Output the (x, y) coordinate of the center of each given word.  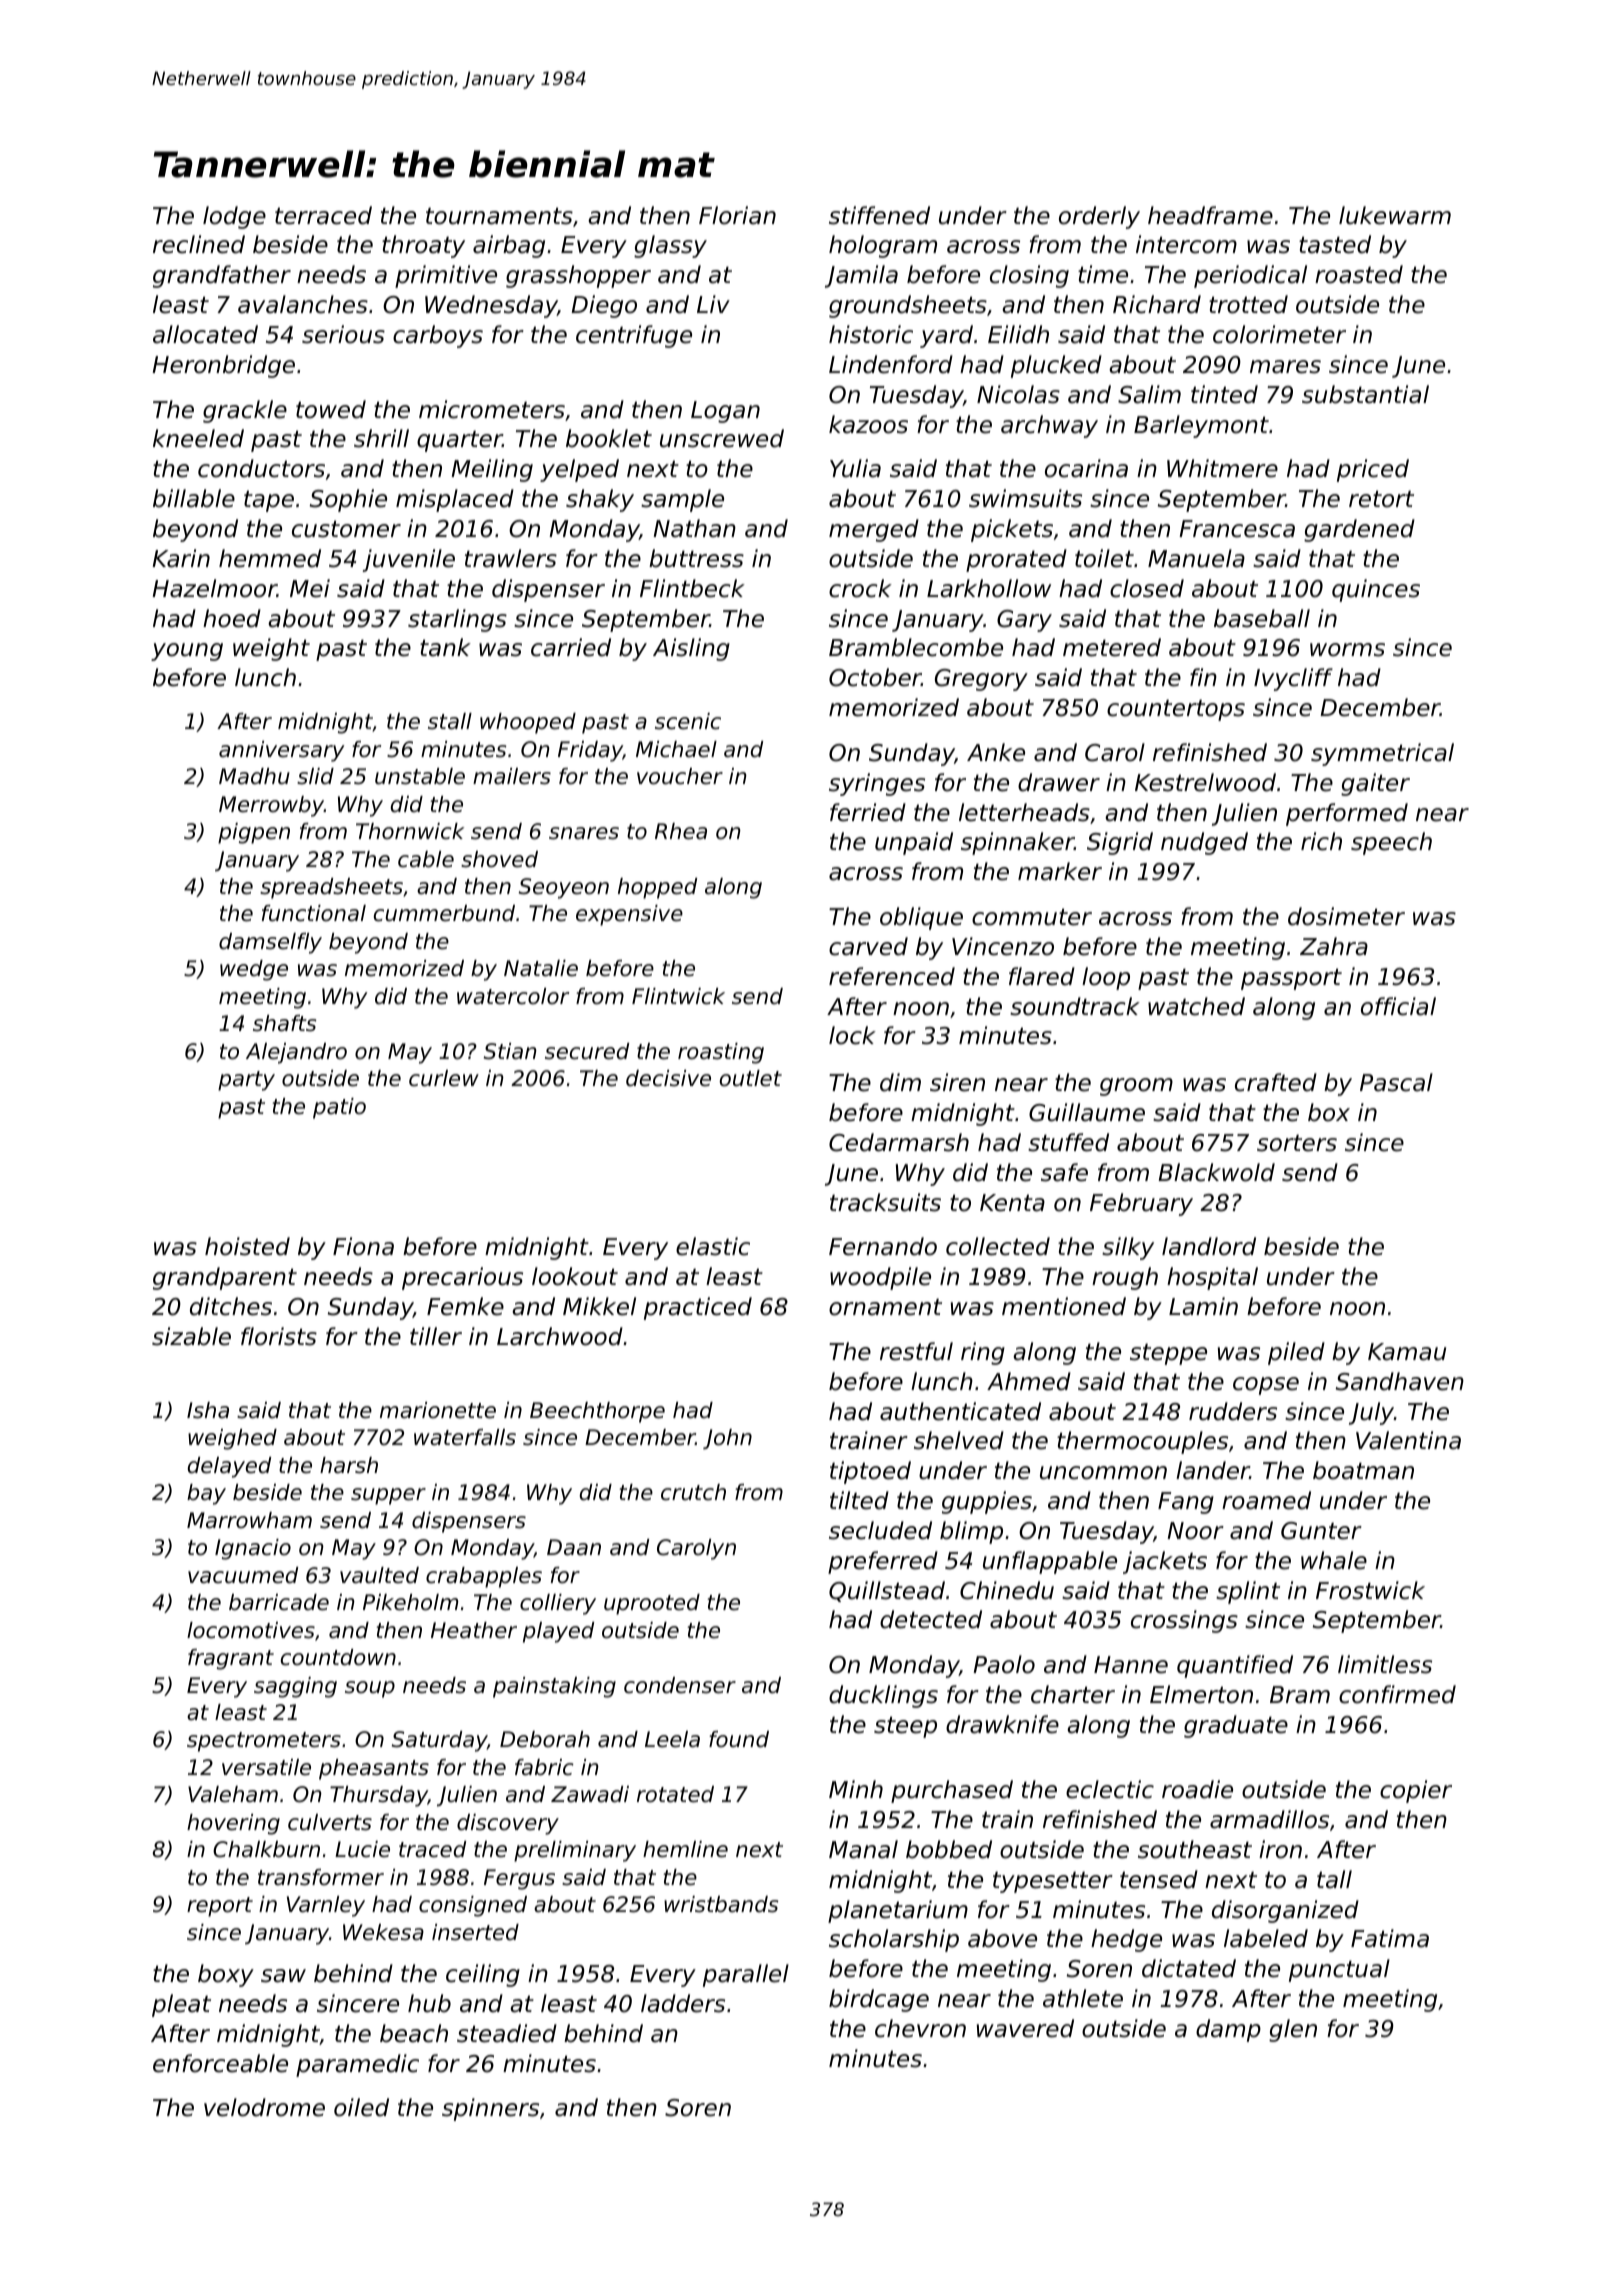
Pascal (1396, 1082)
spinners (490, 2109)
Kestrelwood (1205, 782)
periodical (1250, 276)
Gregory (981, 680)
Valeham (233, 1794)
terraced (323, 215)
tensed (1159, 1879)
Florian (737, 215)
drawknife (1002, 1724)
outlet (751, 1078)
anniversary (281, 751)
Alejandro (296, 1053)
